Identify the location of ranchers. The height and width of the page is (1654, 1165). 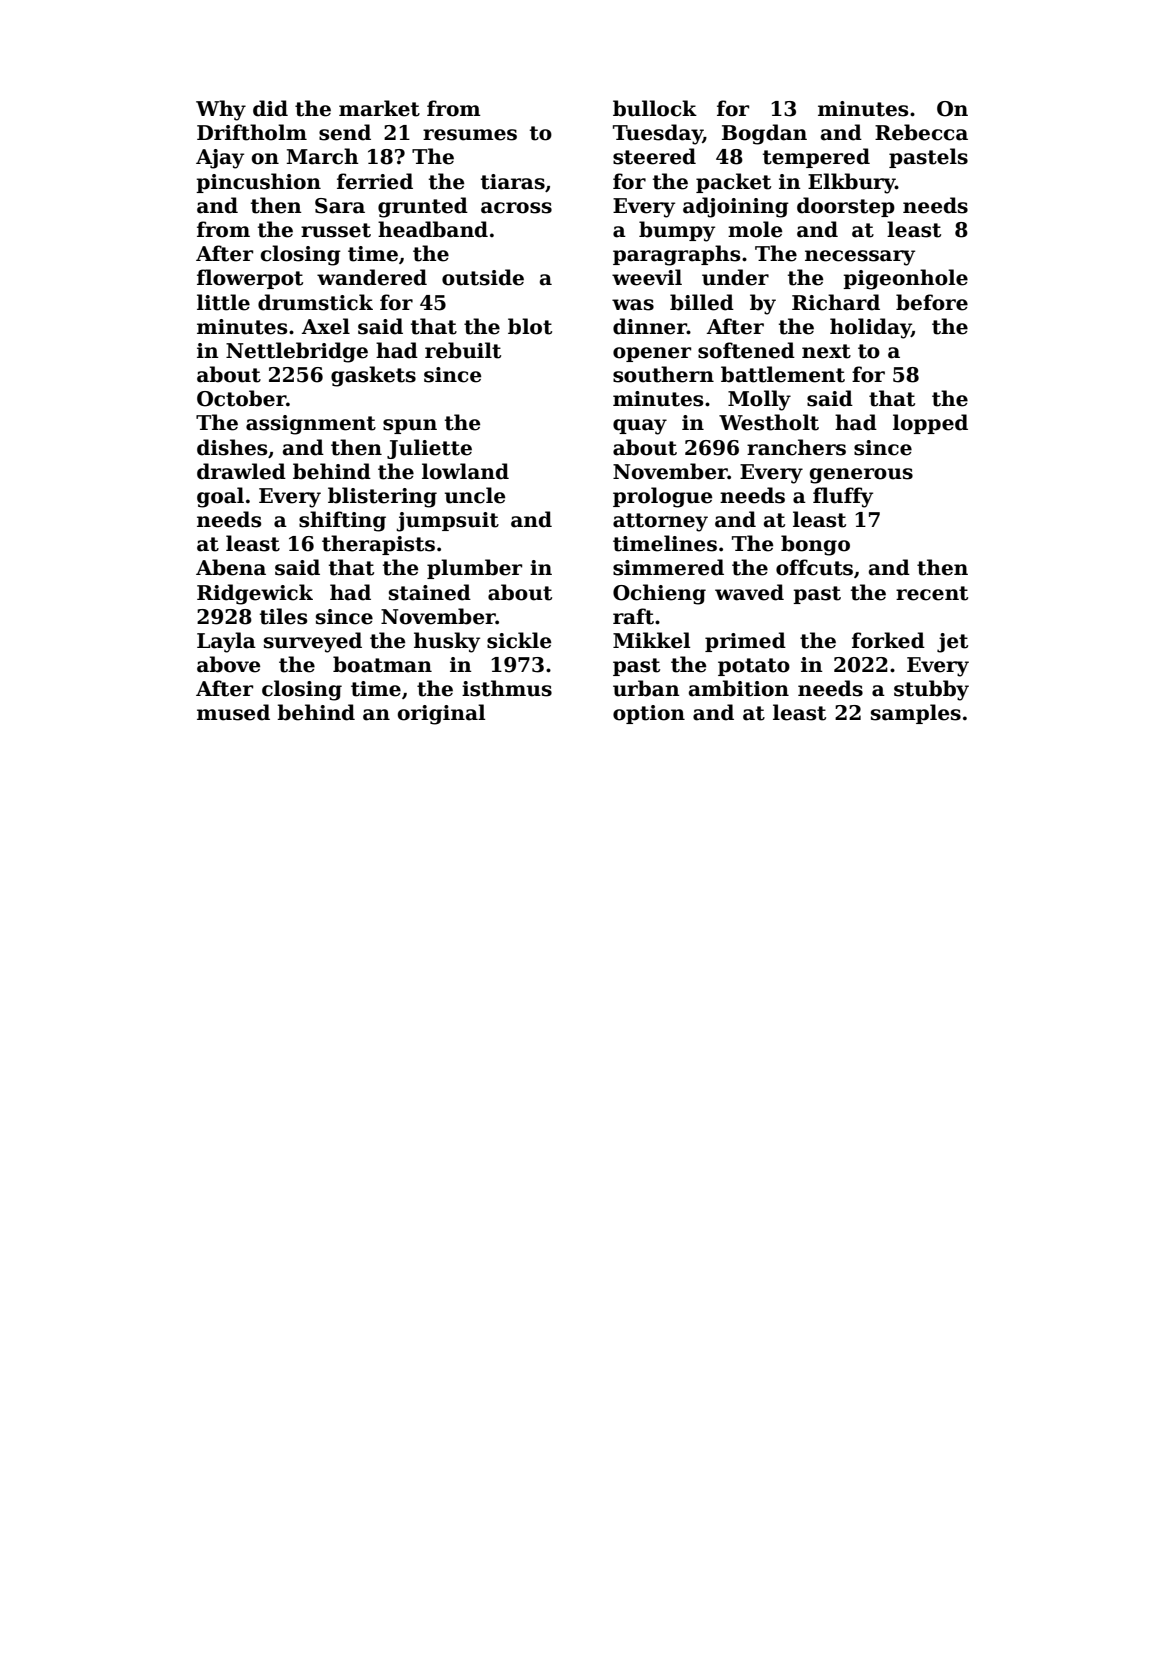
(796, 447).
